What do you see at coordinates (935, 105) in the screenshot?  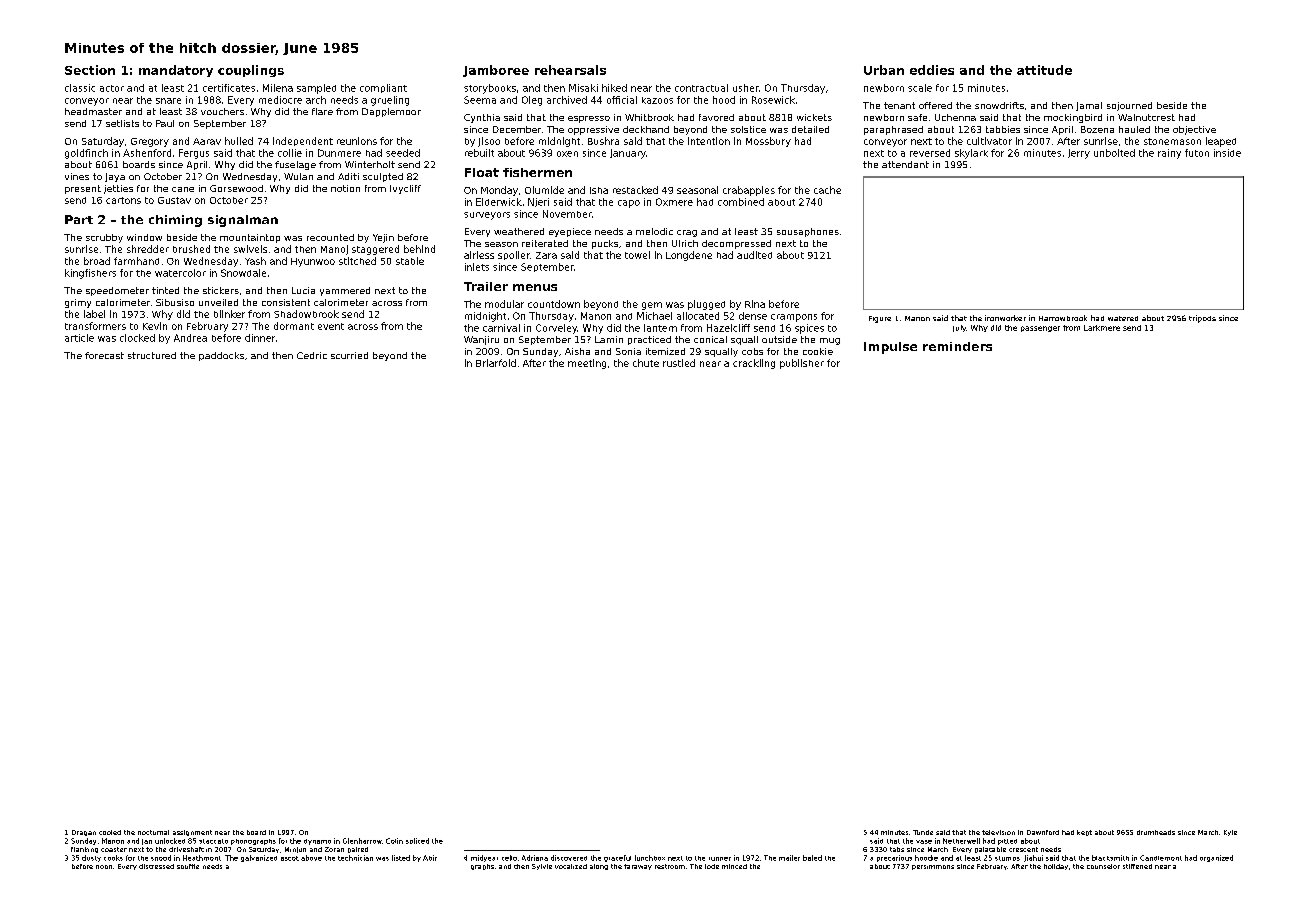 I see `offered` at bounding box center [935, 105].
